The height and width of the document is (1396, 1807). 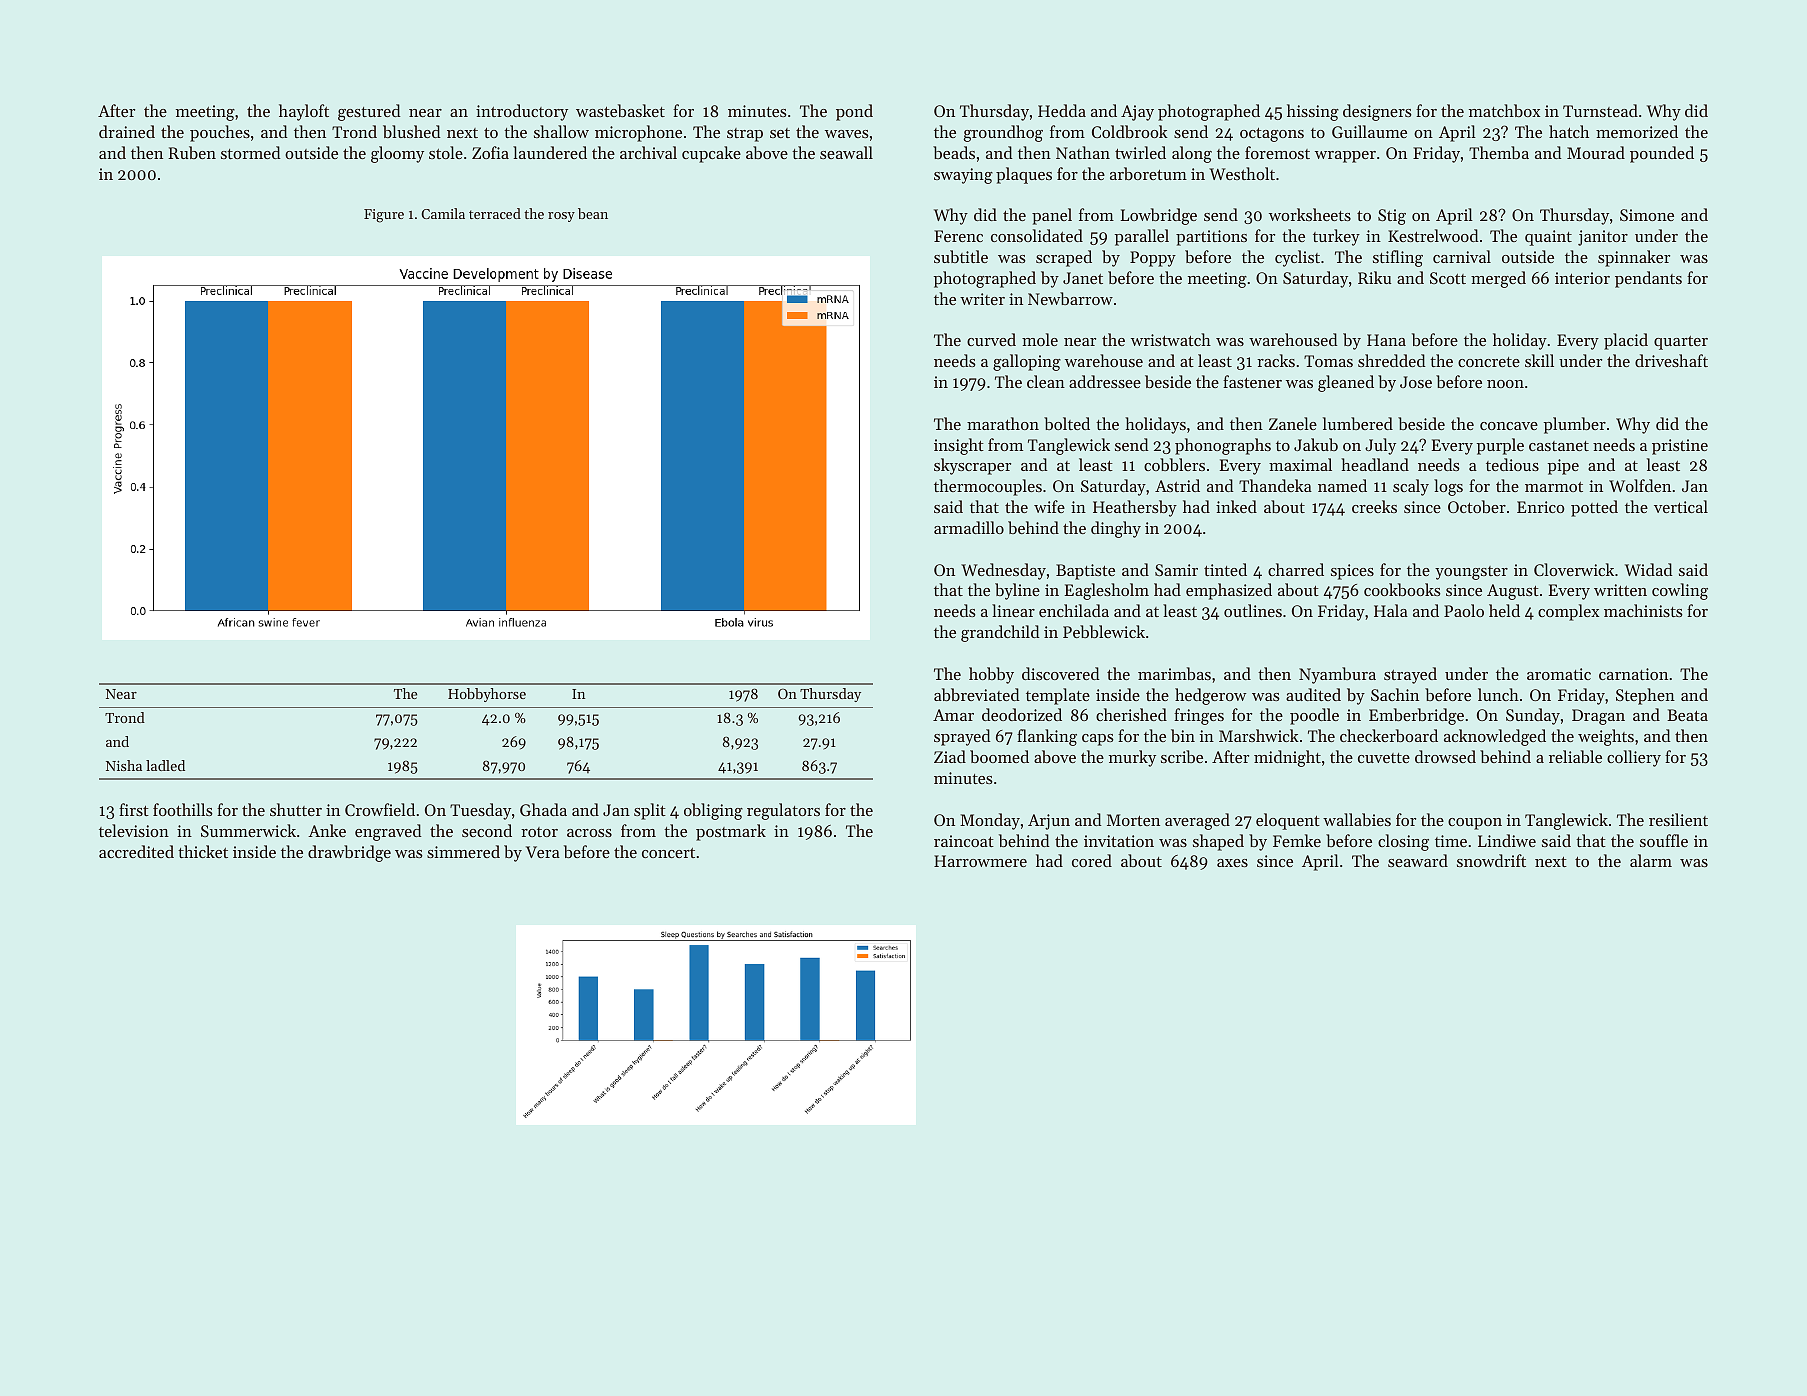 I want to click on thicket, so click(x=203, y=851).
